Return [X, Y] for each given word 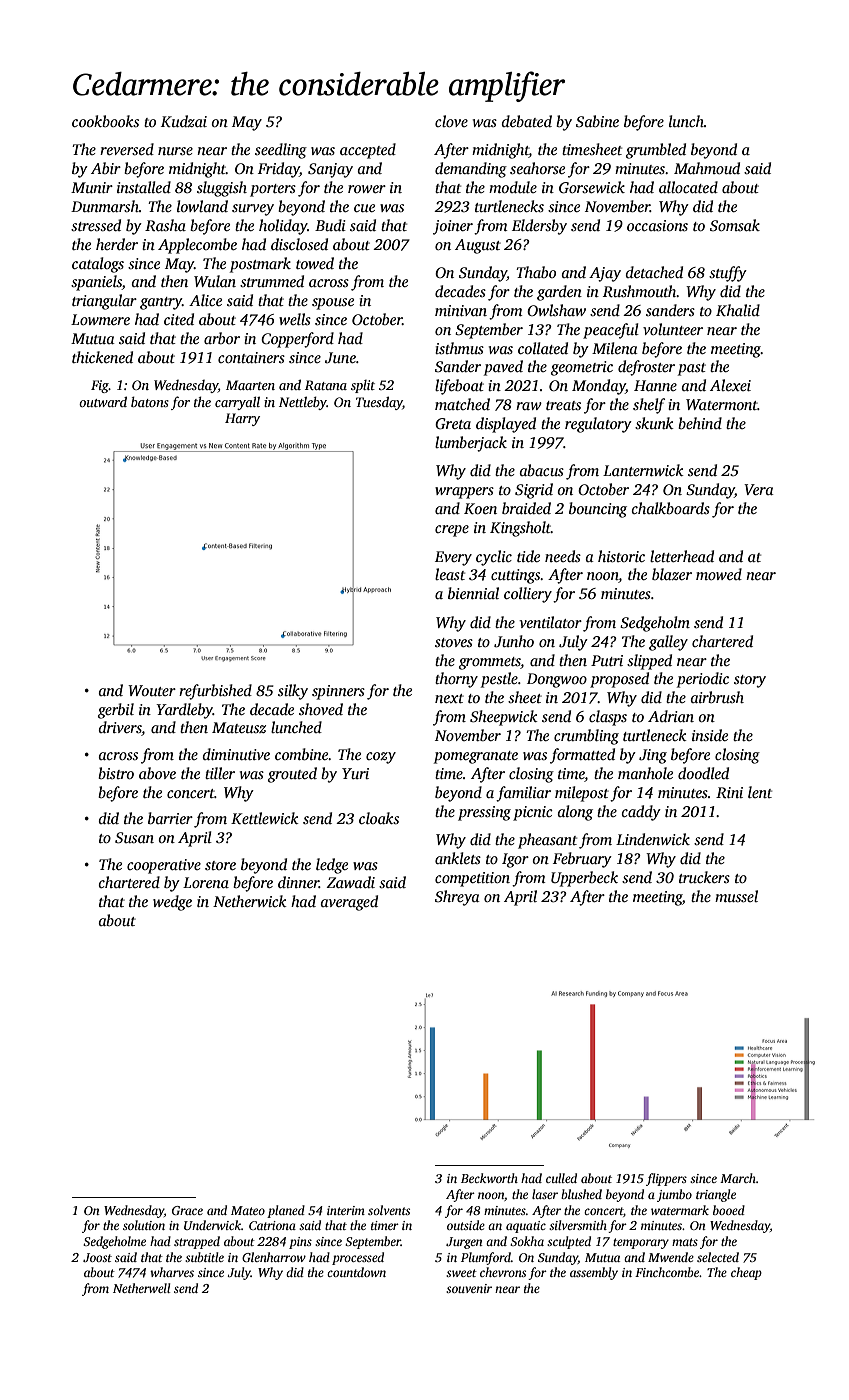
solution [144, 1225]
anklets [458, 858]
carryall [237, 403]
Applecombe [197, 246]
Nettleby [303, 403]
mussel [736, 896]
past [692, 369]
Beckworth [489, 1178]
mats [685, 1242]
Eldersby [539, 227]
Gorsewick [592, 187]
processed [358, 1258]
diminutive [236, 754]
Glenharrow [274, 1257]
